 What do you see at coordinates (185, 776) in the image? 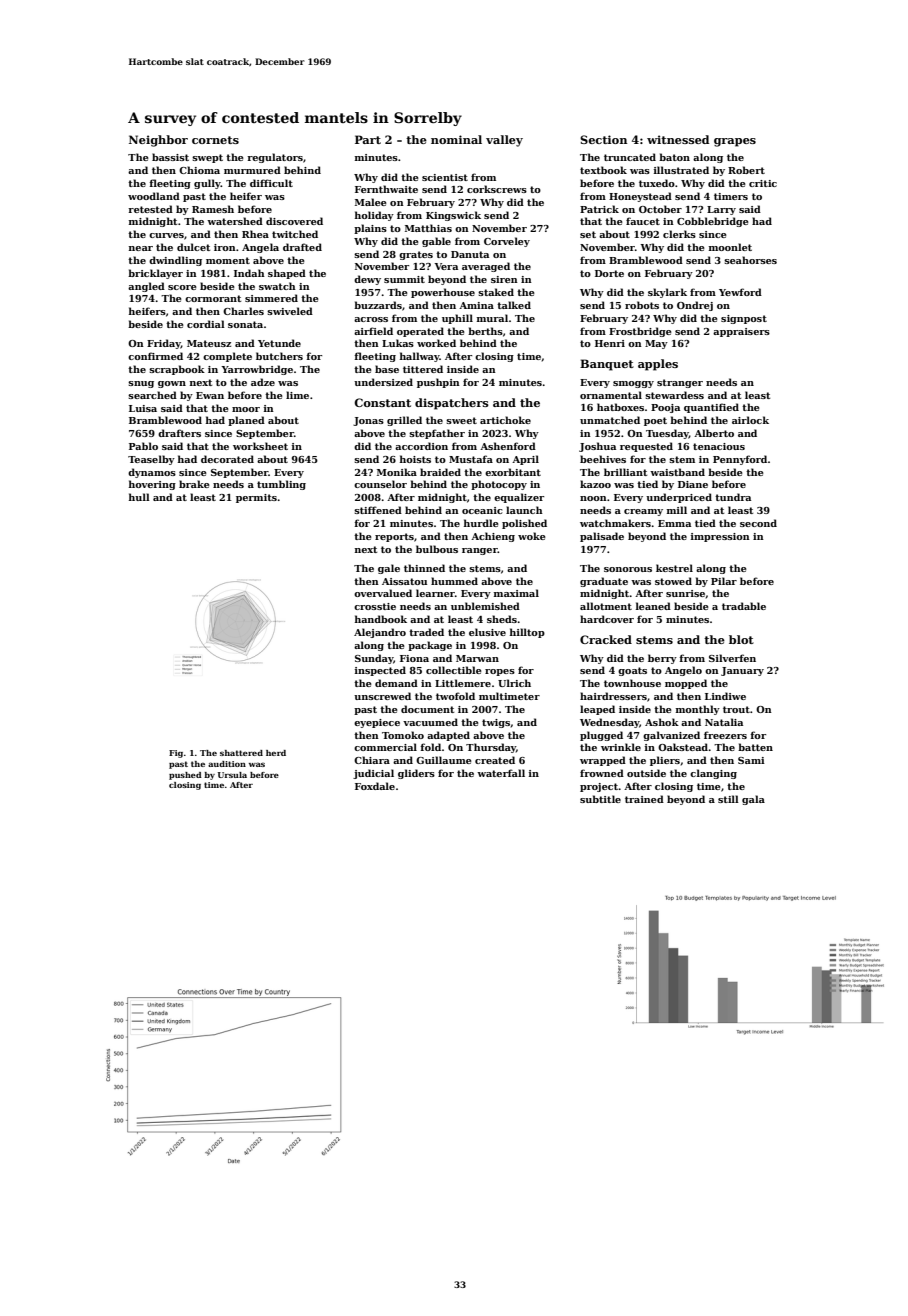
I see `pushed` at bounding box center [185, 776].
